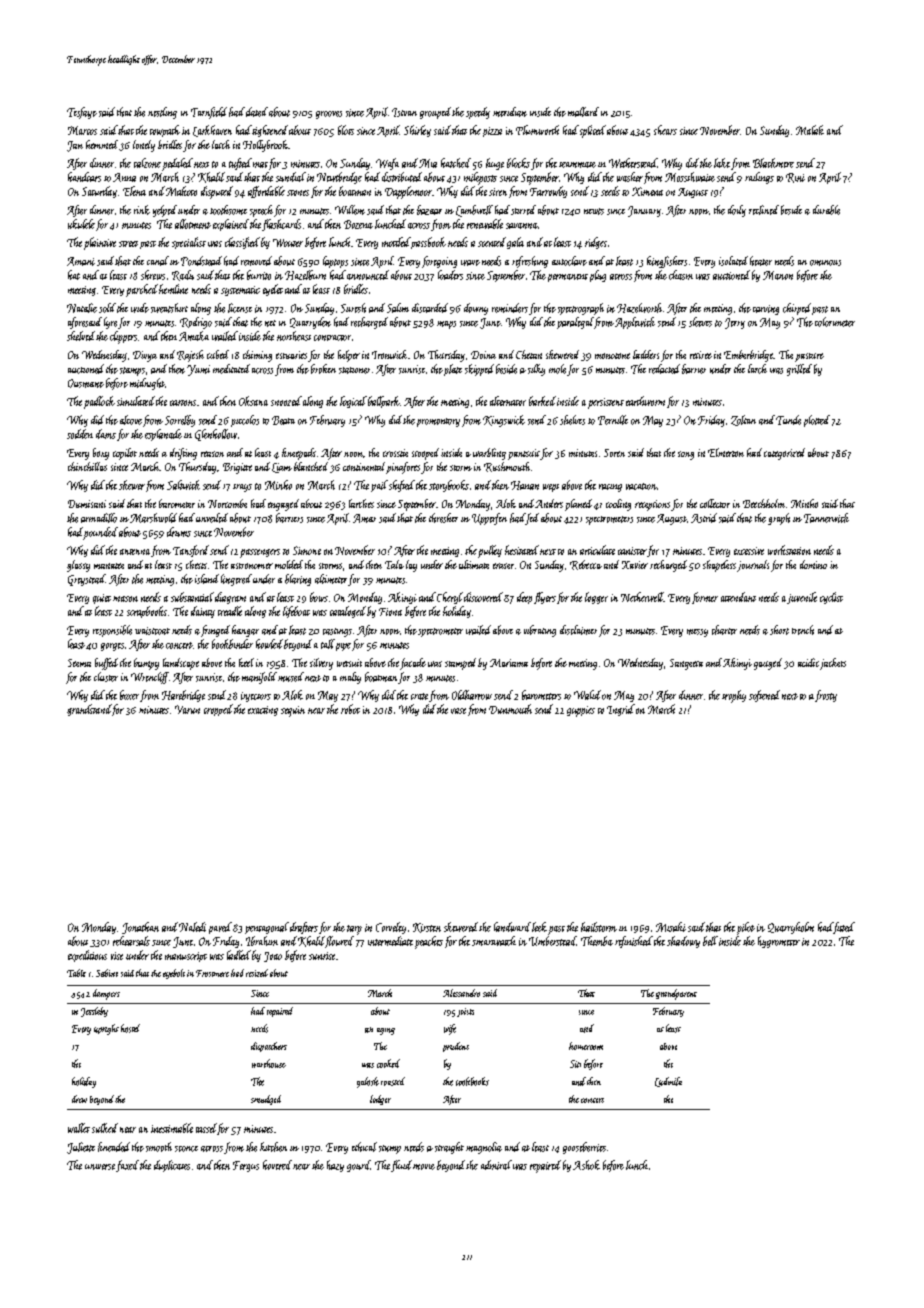 This image has height=1308, width=924. Describe the element at coordinates (784, 454) in the image. I see `categorized` at that location.
